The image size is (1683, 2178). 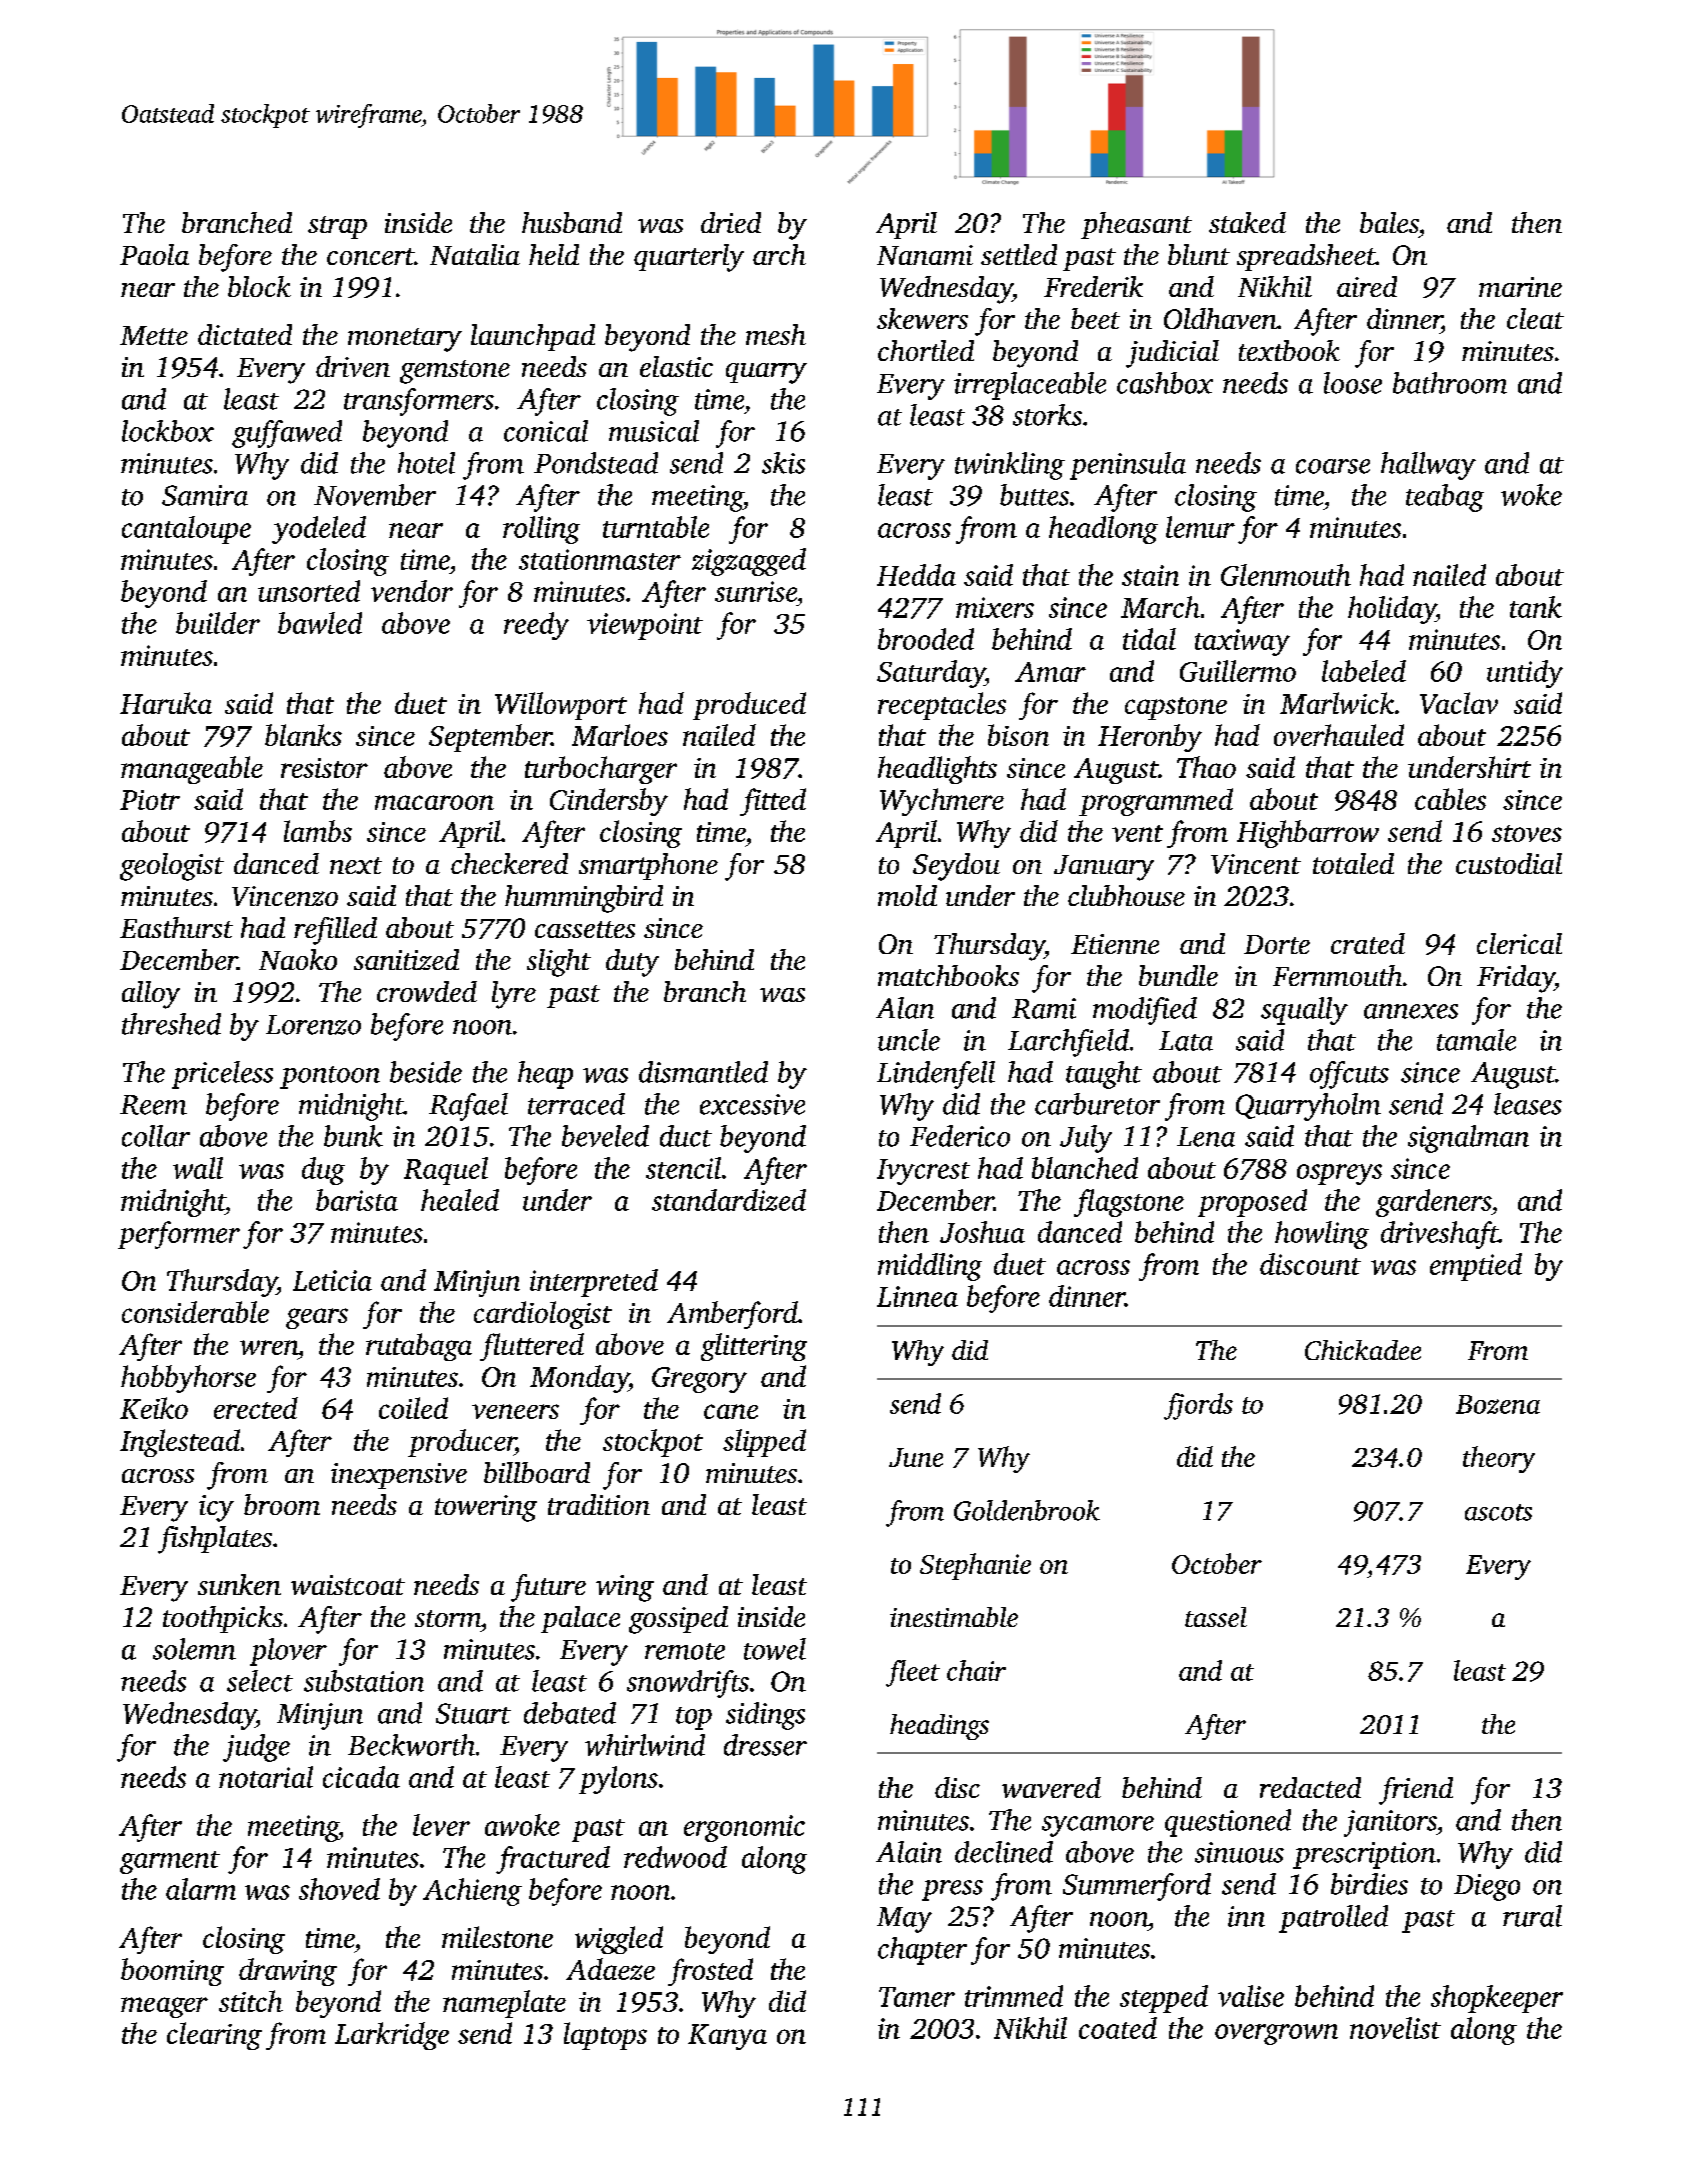 What do you see at coordinates (1247, 222) in the screenshot?
I see `staked` at bounding box center [1247, 222].
